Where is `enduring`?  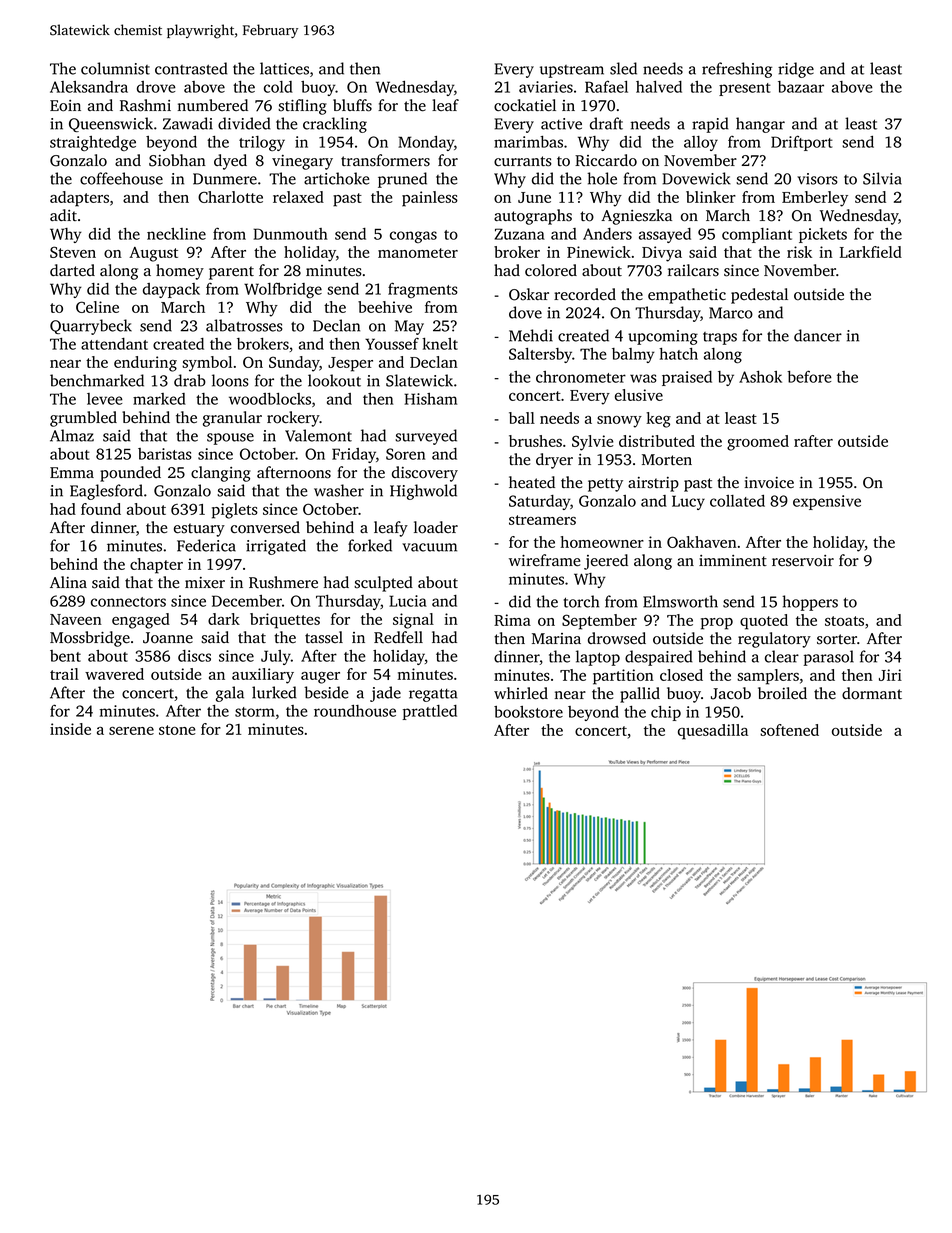 enduring is located at coordinates (145, 364).
